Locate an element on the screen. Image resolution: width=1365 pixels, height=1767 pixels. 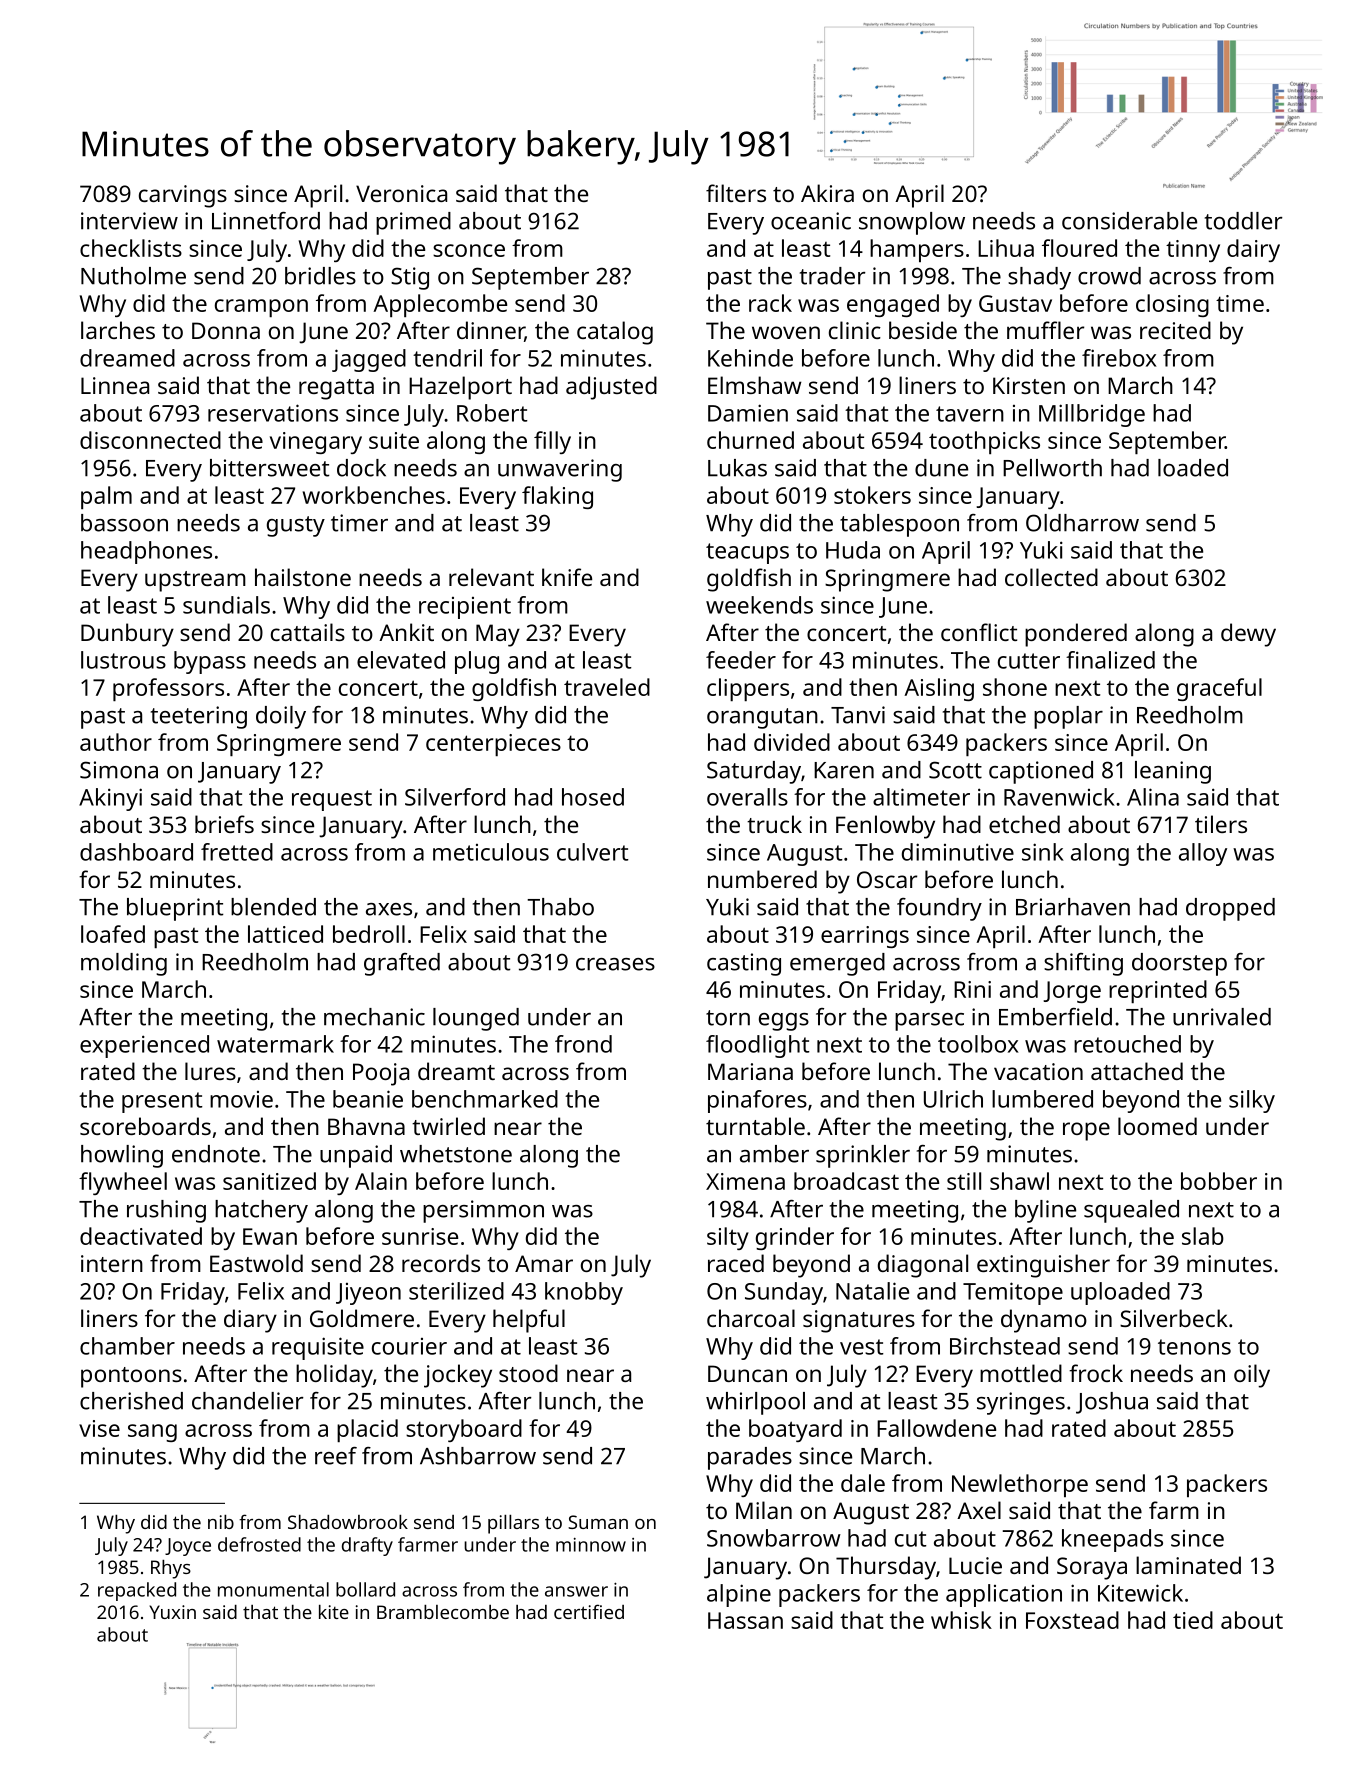
carvings is located at coordinates (183, 196).
